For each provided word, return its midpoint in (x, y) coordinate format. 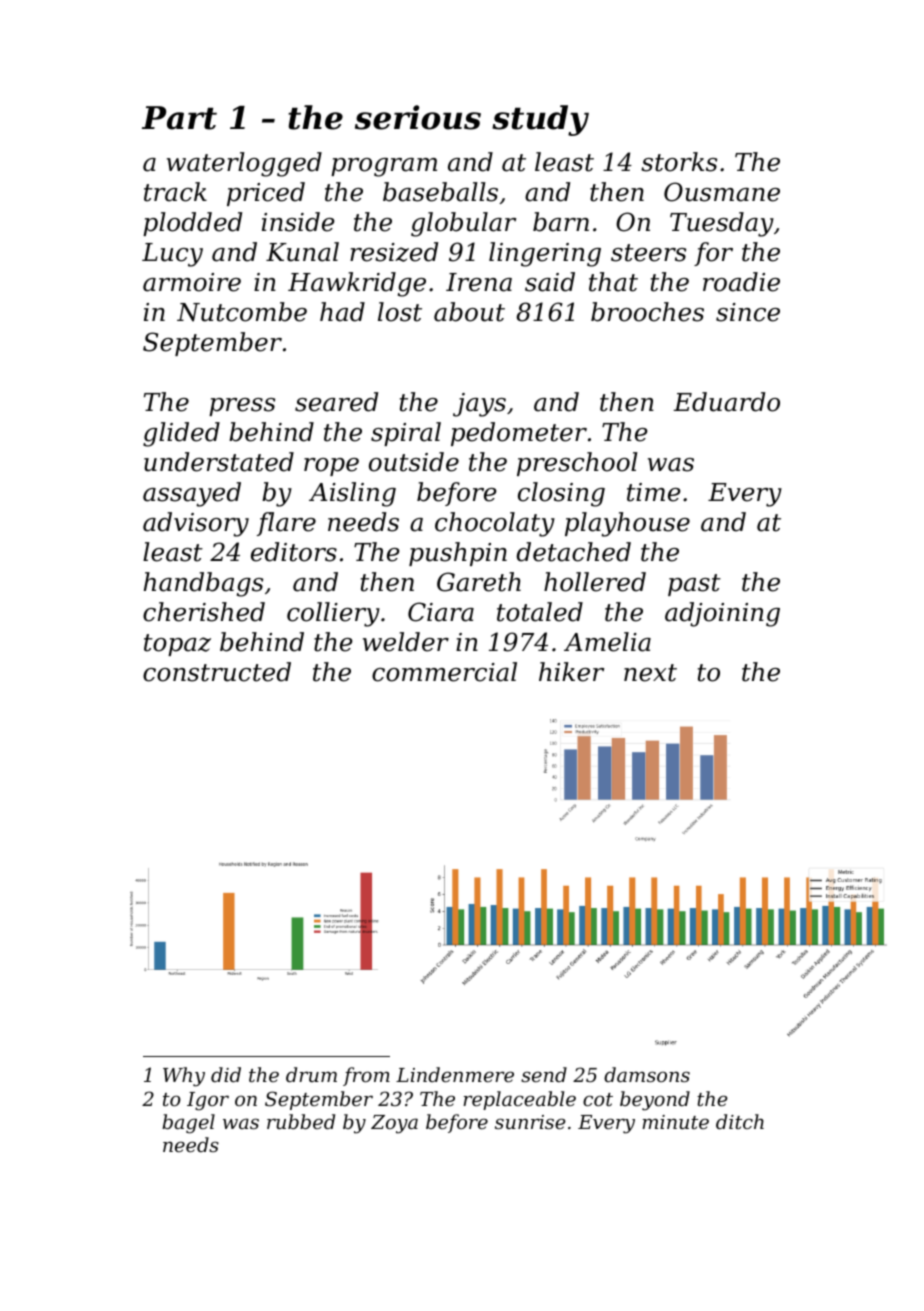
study (540, 120)
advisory (196, 524)
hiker (571, 672)
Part (179, 118)
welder (406, 642)
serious (418, 117)
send (544, 1074)
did (226, 1074)
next (650, 673)
